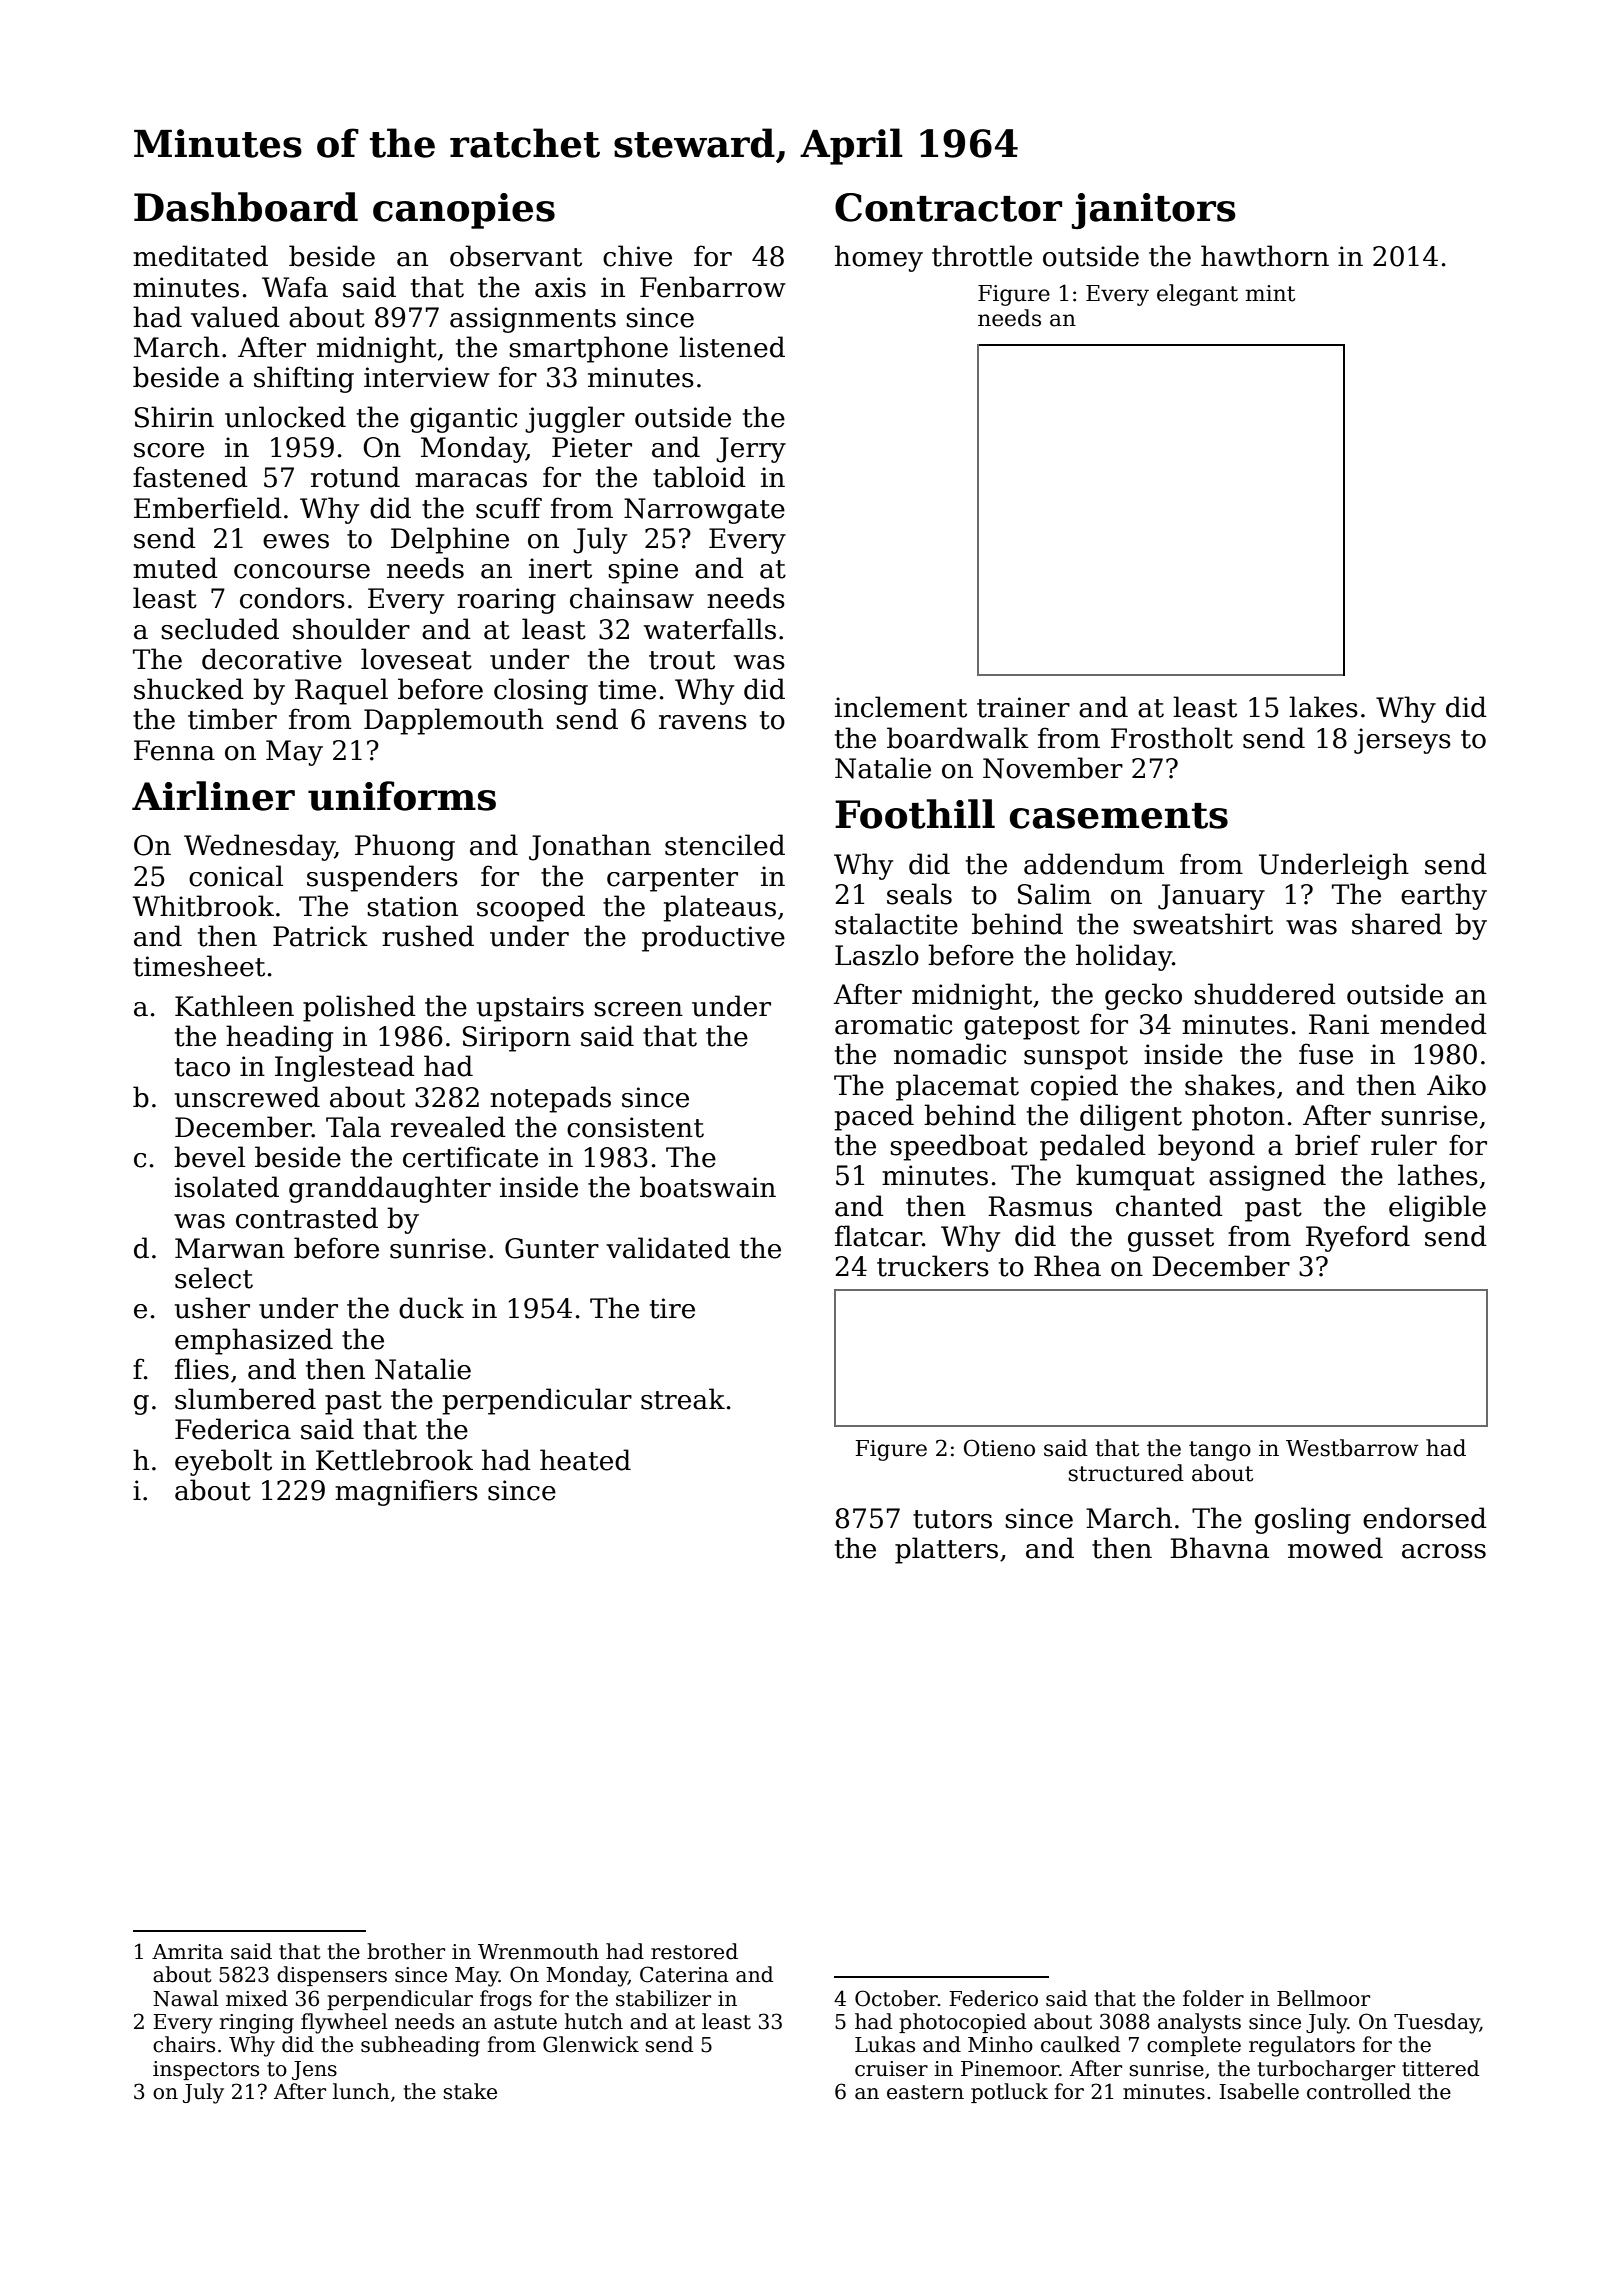 Image resolution: width=1620 pixels, height=2292 pixels. Describe the element at coordinates (1425, 1518) in the page. I see `endorsed` at that location.
